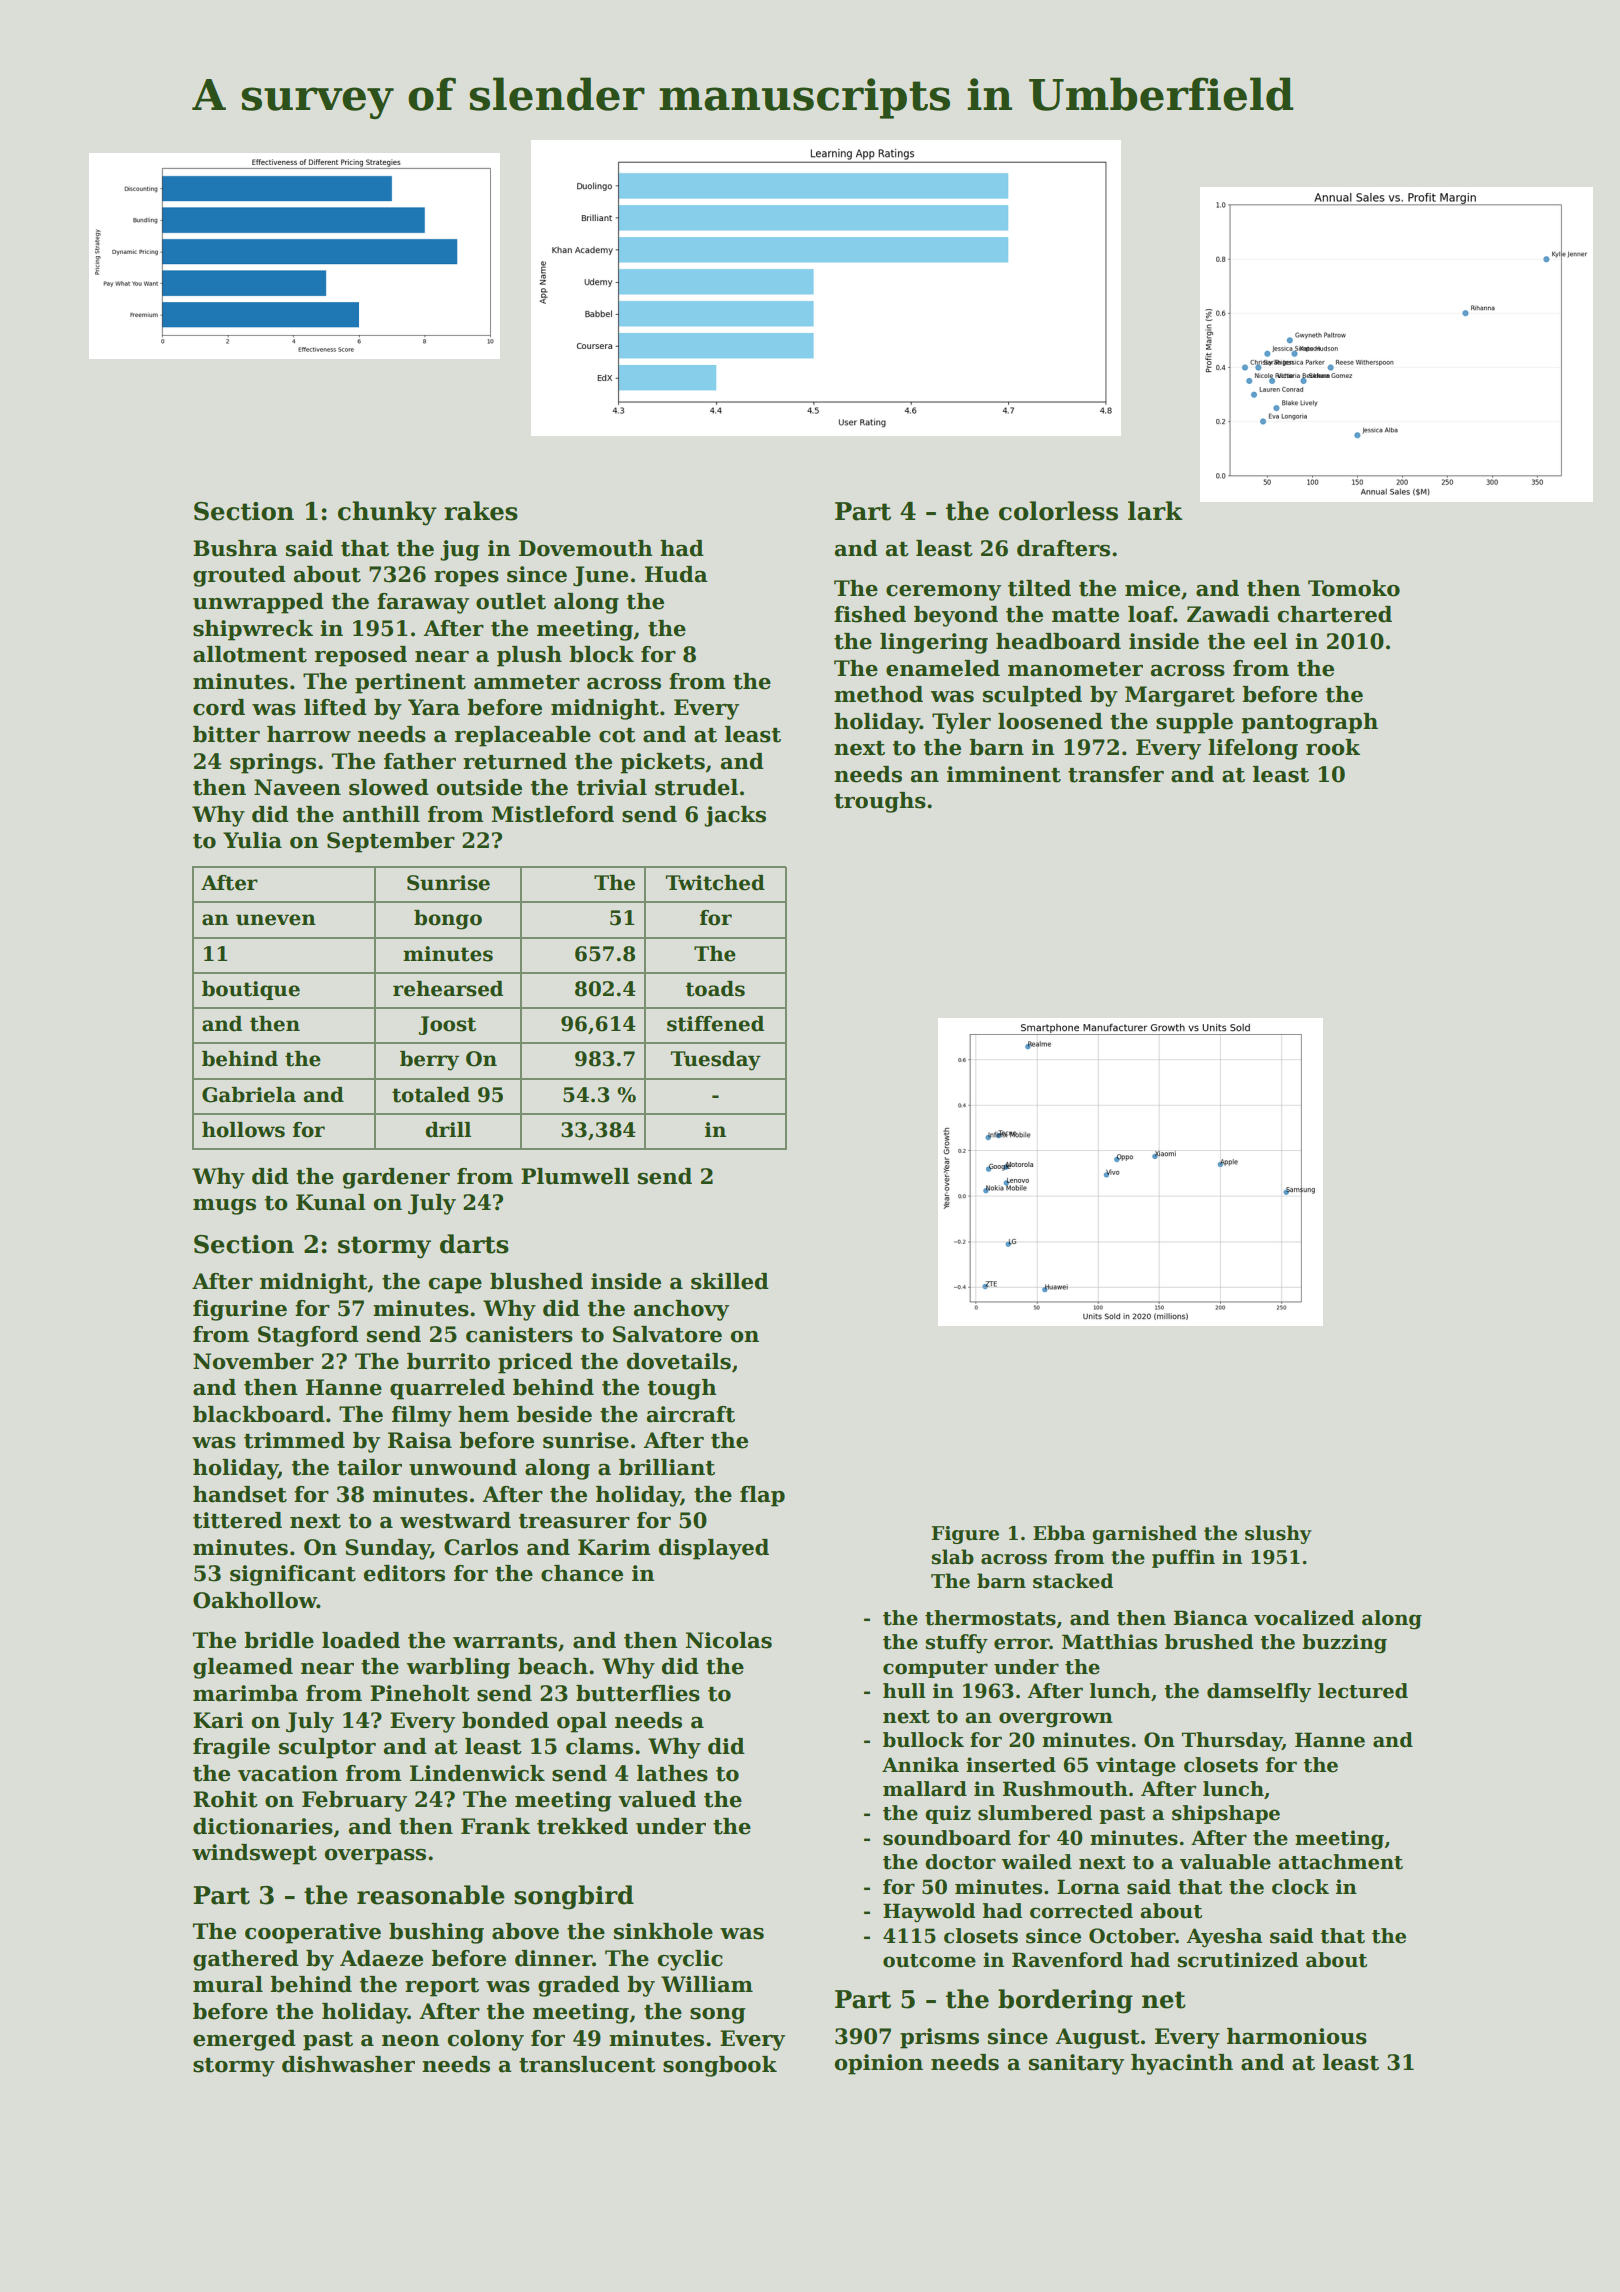 This screenshot has width=1620, height=2292. What do you see at coordinates (1354, 588) in the screenshot?
I see `Tomoko` at bounding box center [1354, 588].
